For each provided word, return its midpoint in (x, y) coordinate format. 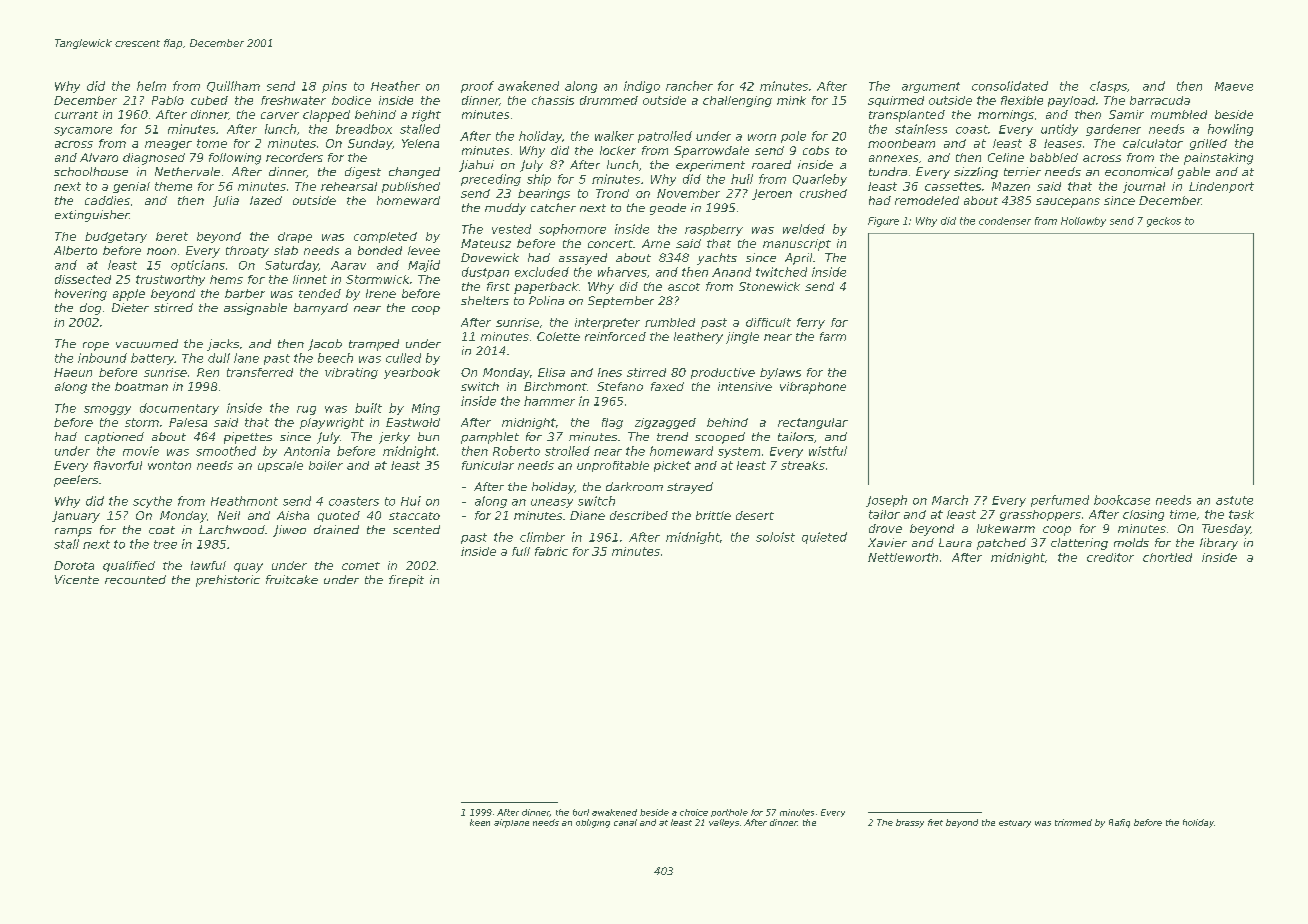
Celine (1006, 157)
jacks (223, 345)
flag (612, 423)
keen (480, 822)
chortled (1167, 557)
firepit (406, 581)
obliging (593, 823)
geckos (1164, 222)
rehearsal (349, 186)
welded (804, 229)
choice (694, 812)
